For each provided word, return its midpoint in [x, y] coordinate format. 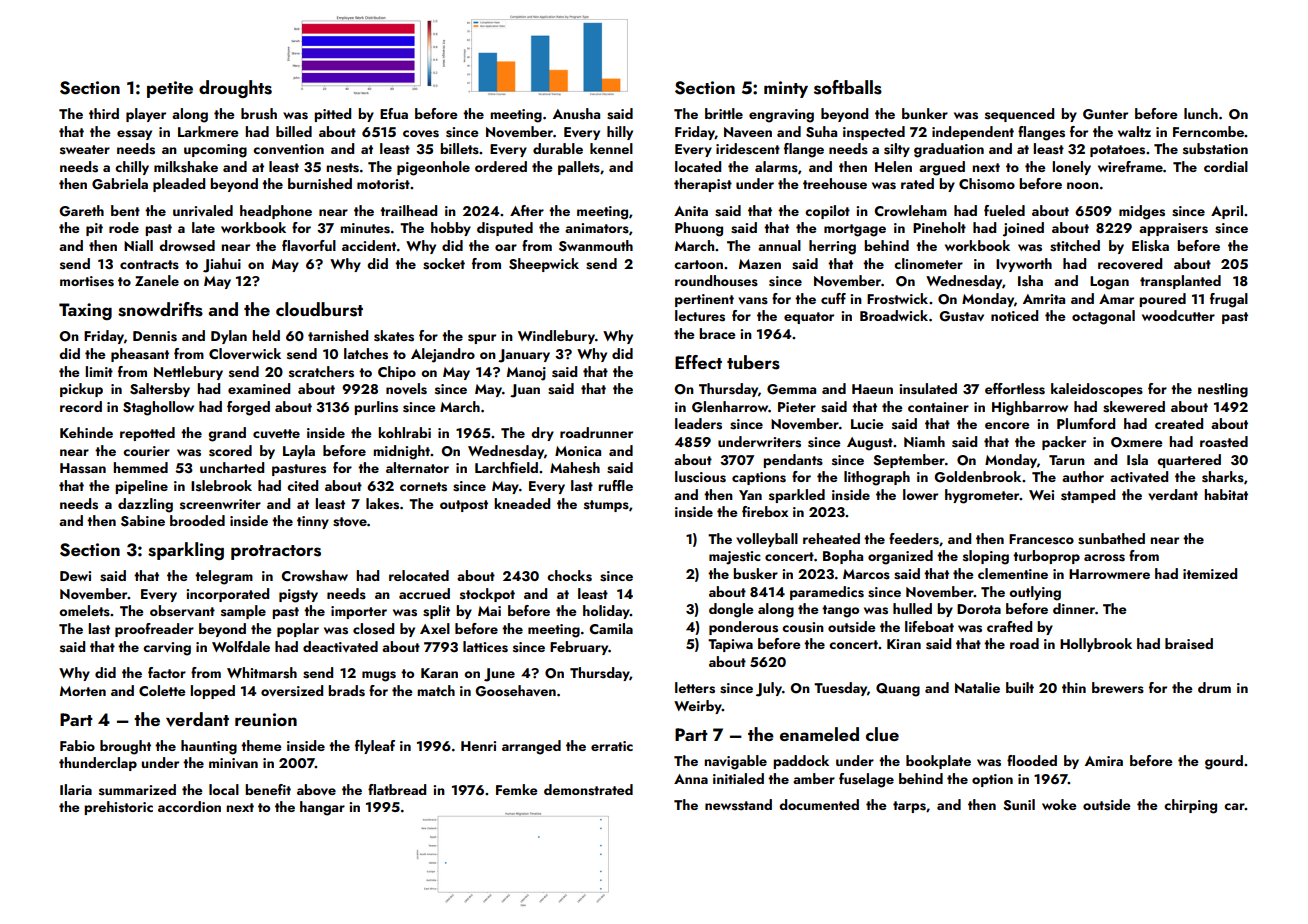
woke [1059, 804]
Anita [691, 211]
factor [167, 672]
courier [146, 451]
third [104, 113]
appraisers [1173, 229]
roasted [1224, 442]
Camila [611, 628]
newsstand [738, 805]
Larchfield [506, 467]
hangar [322, 808]
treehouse [835, 184]
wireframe [1130, 166]
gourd [1224, 762]
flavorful [309, 245]
